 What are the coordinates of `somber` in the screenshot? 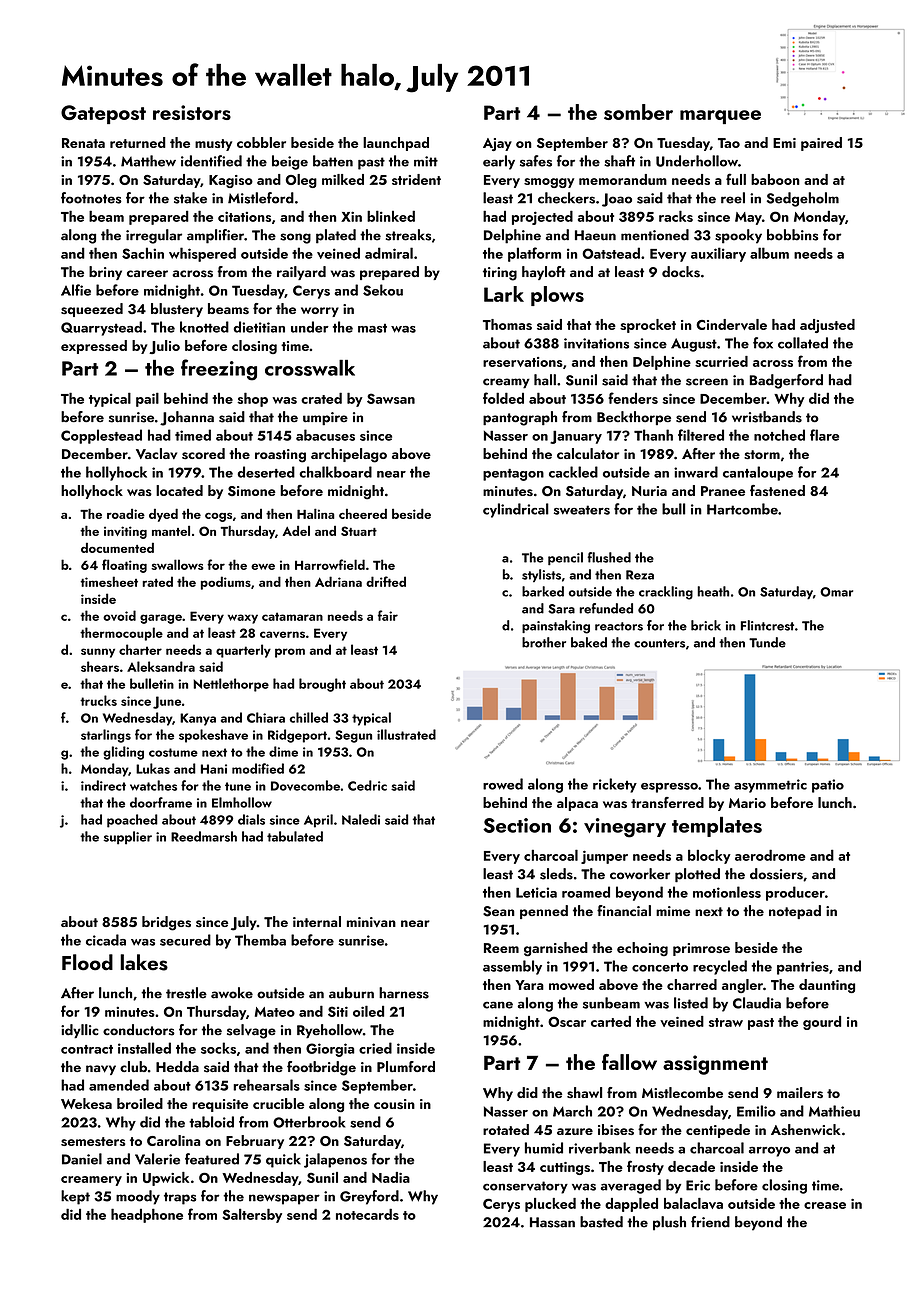 It's located at (638, 112).
